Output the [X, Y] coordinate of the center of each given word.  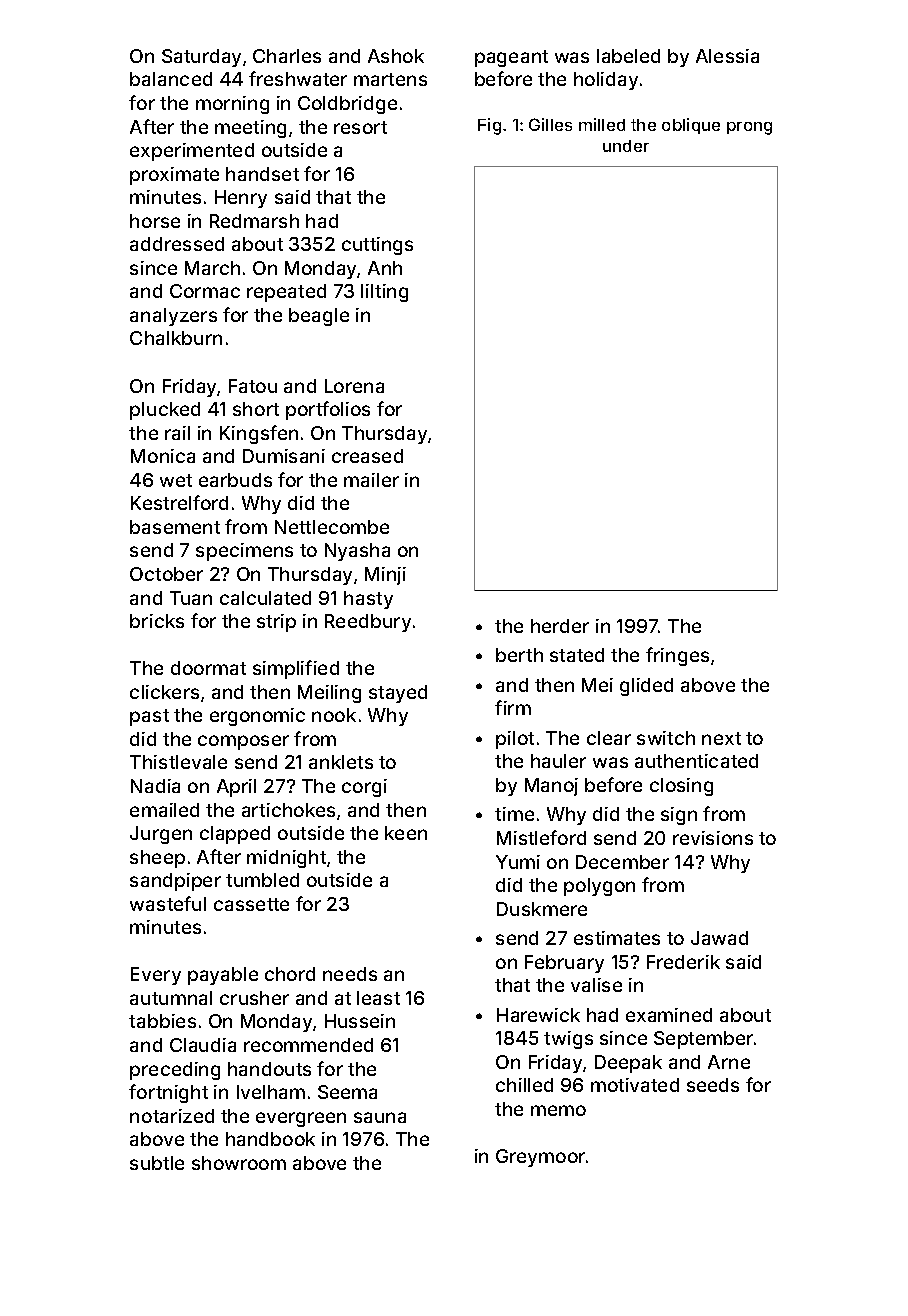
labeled [628, 56]
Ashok [396, 56]
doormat [208, 668]
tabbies [162, 1021]
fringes [677, 656]
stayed [398, 694]
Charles [287, 56]
